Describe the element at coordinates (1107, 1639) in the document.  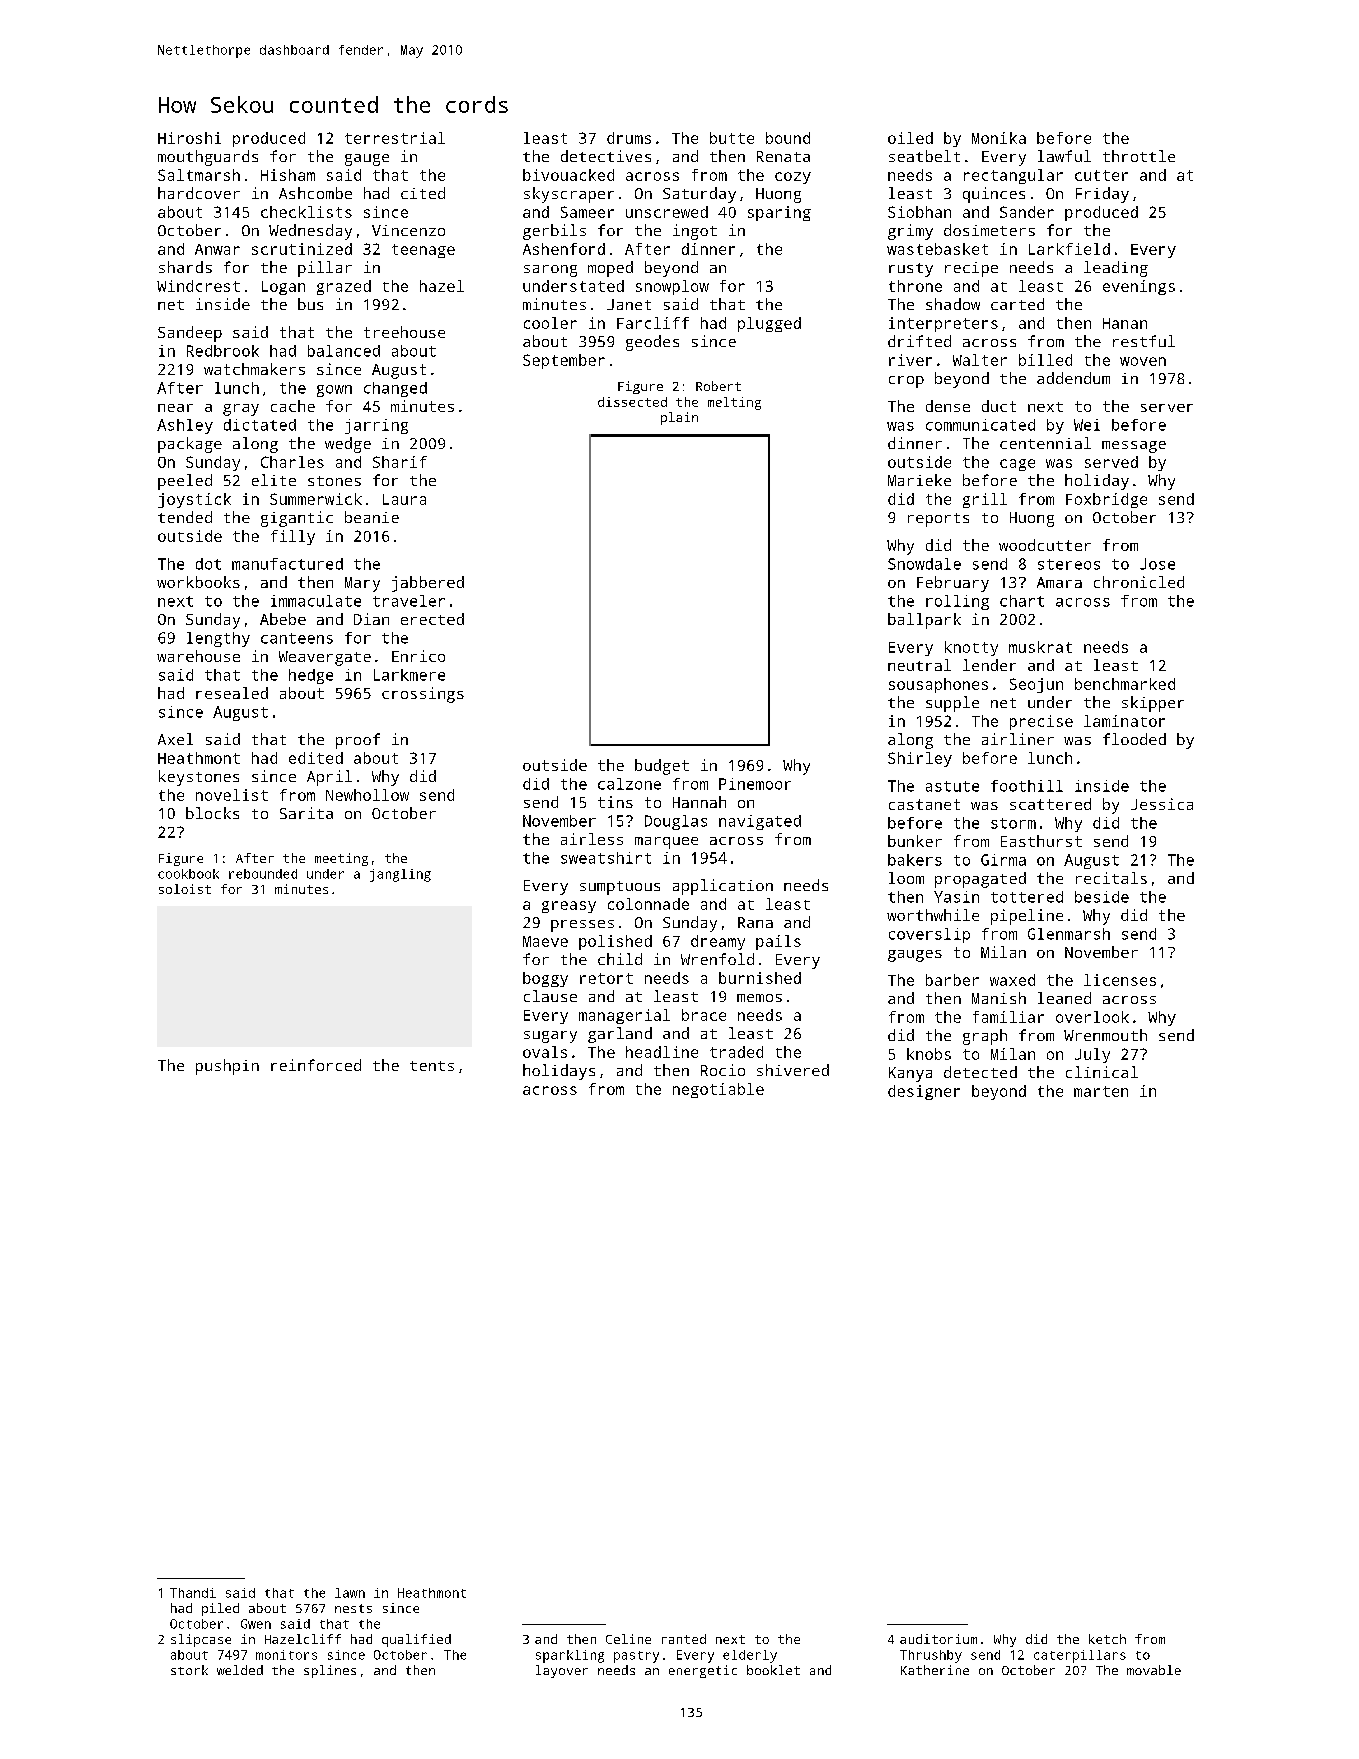
I see `ketch` at that location.
